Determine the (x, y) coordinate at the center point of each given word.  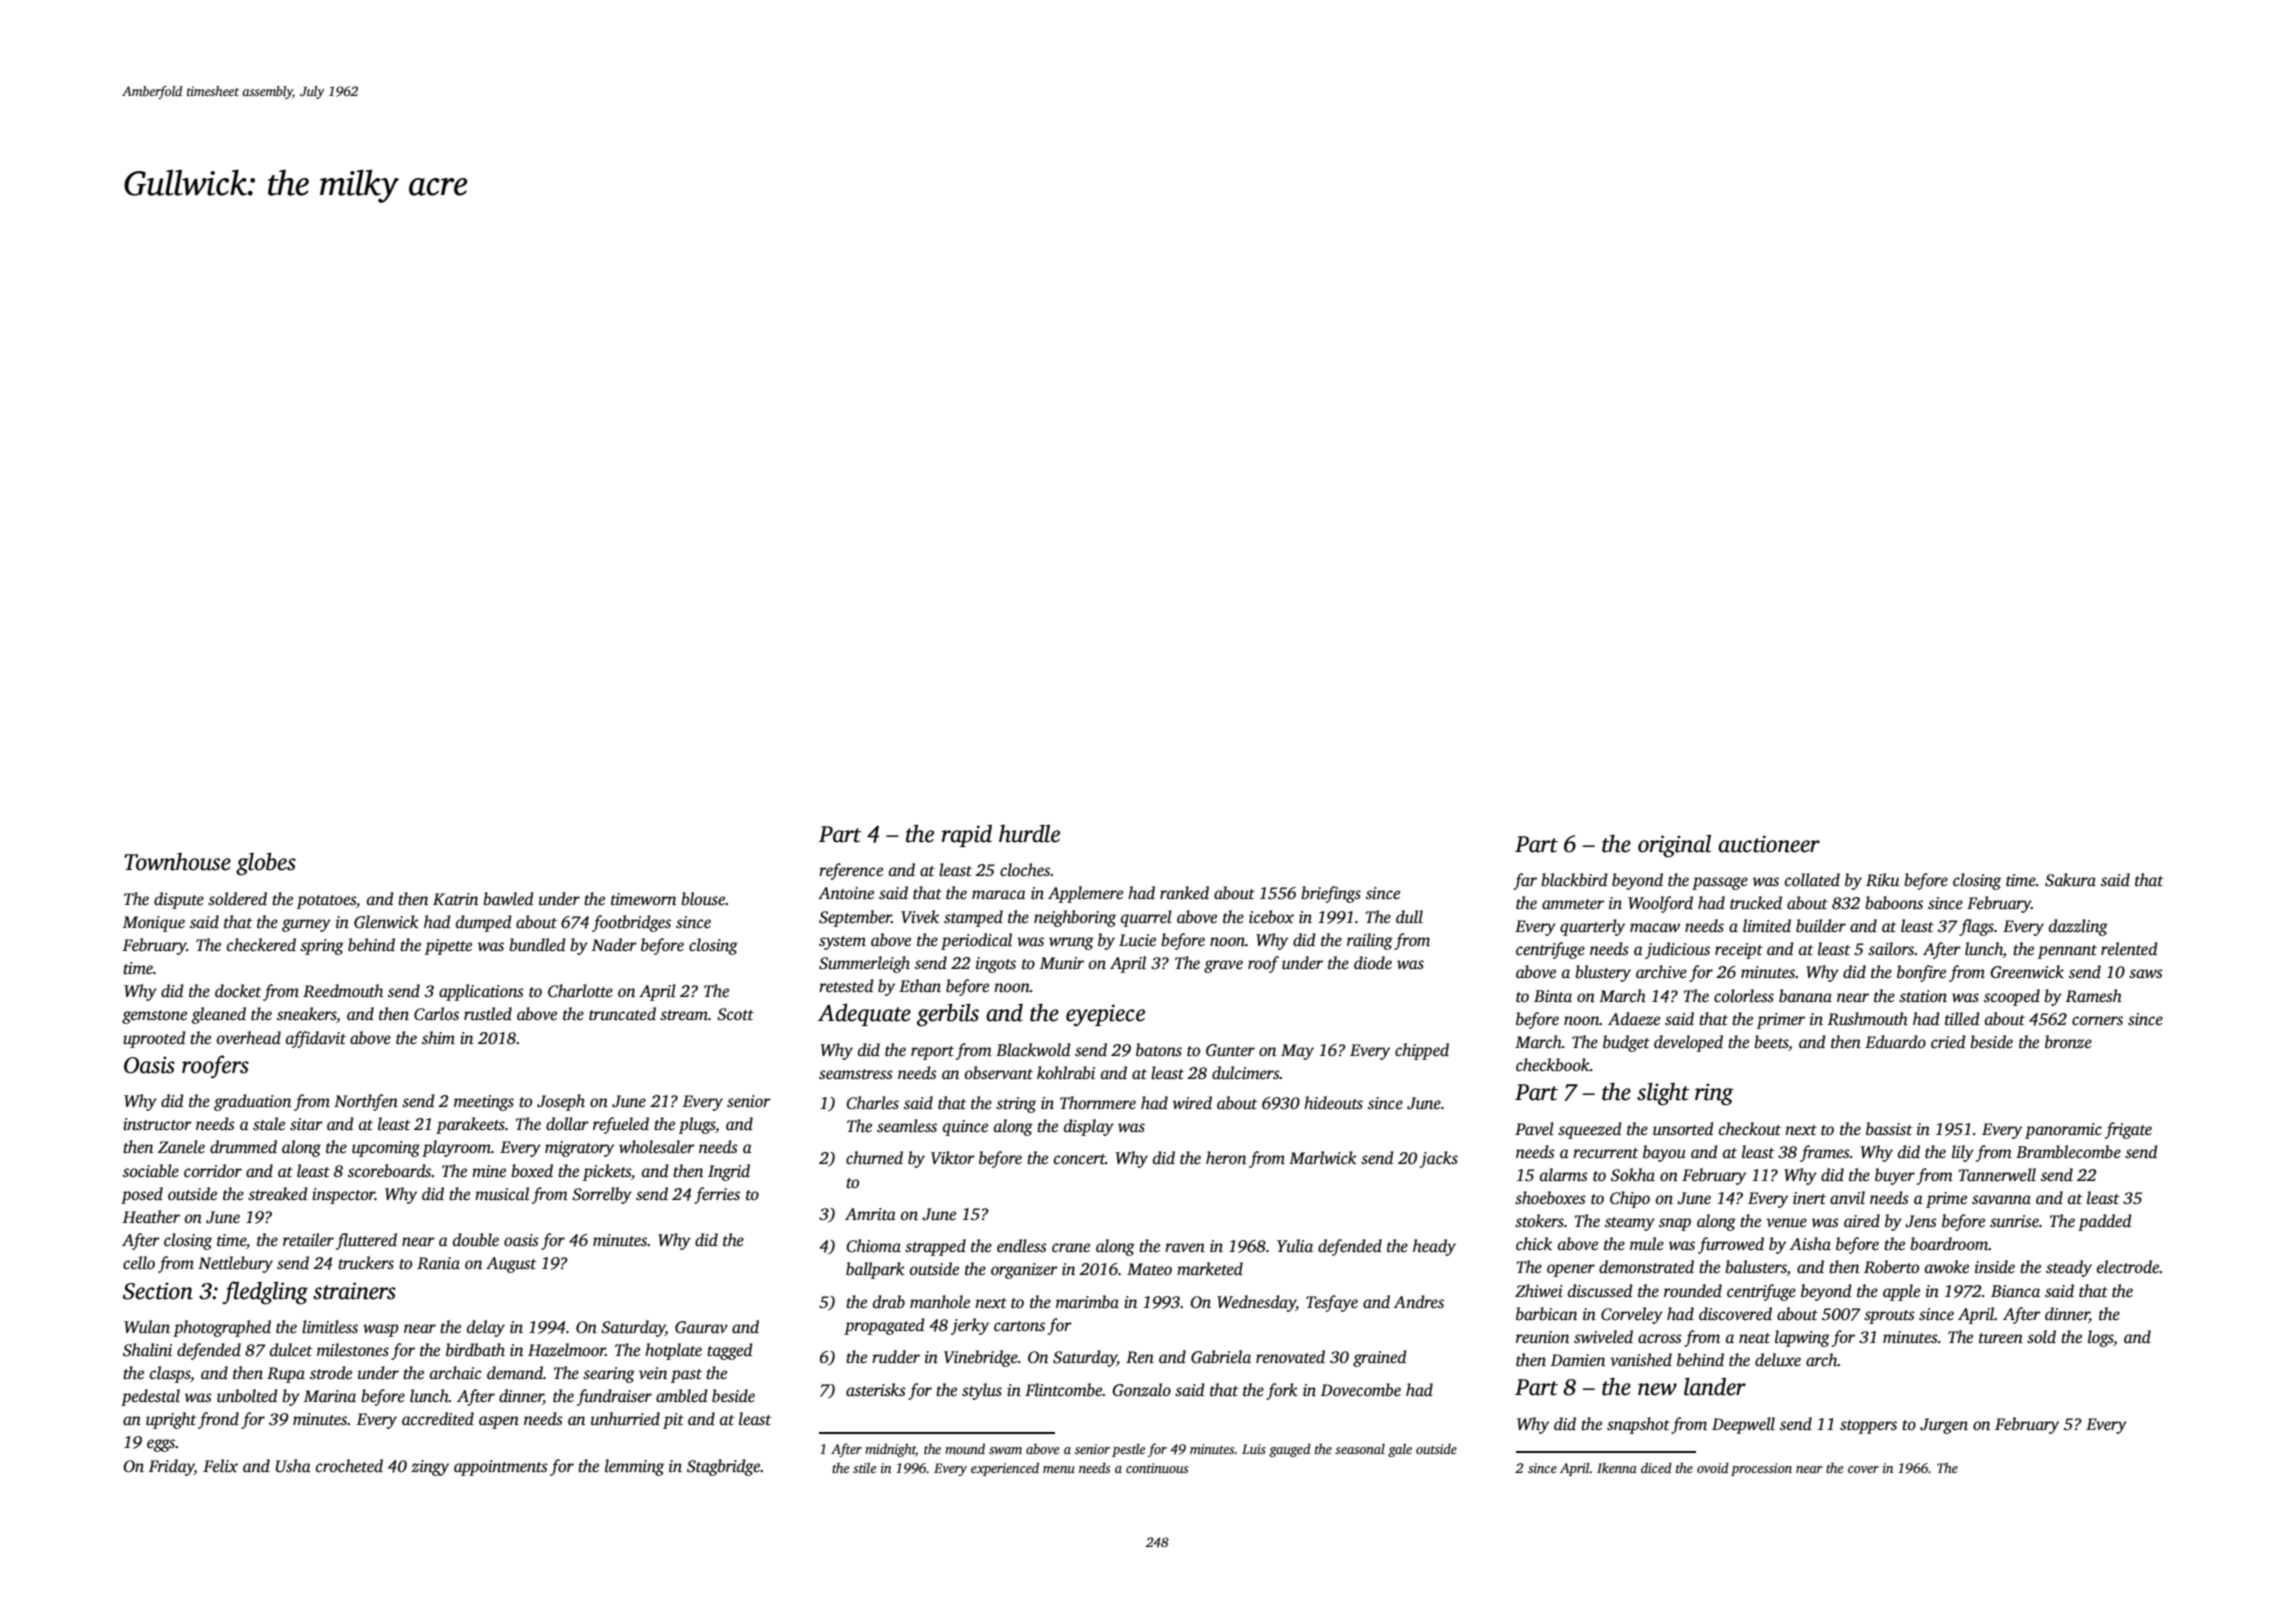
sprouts (1889, 1317)
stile (864, 1467)
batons (1159, 1050)
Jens (1921, 1221)
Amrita (870, 1214)
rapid (967, 835)
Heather (151, 1217)
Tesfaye (1332, 1303)
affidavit (316, 1039)
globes (266, 864)
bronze (2068, 1042)
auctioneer (1769, 844)
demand (515, 1373)
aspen (499, 1422)
